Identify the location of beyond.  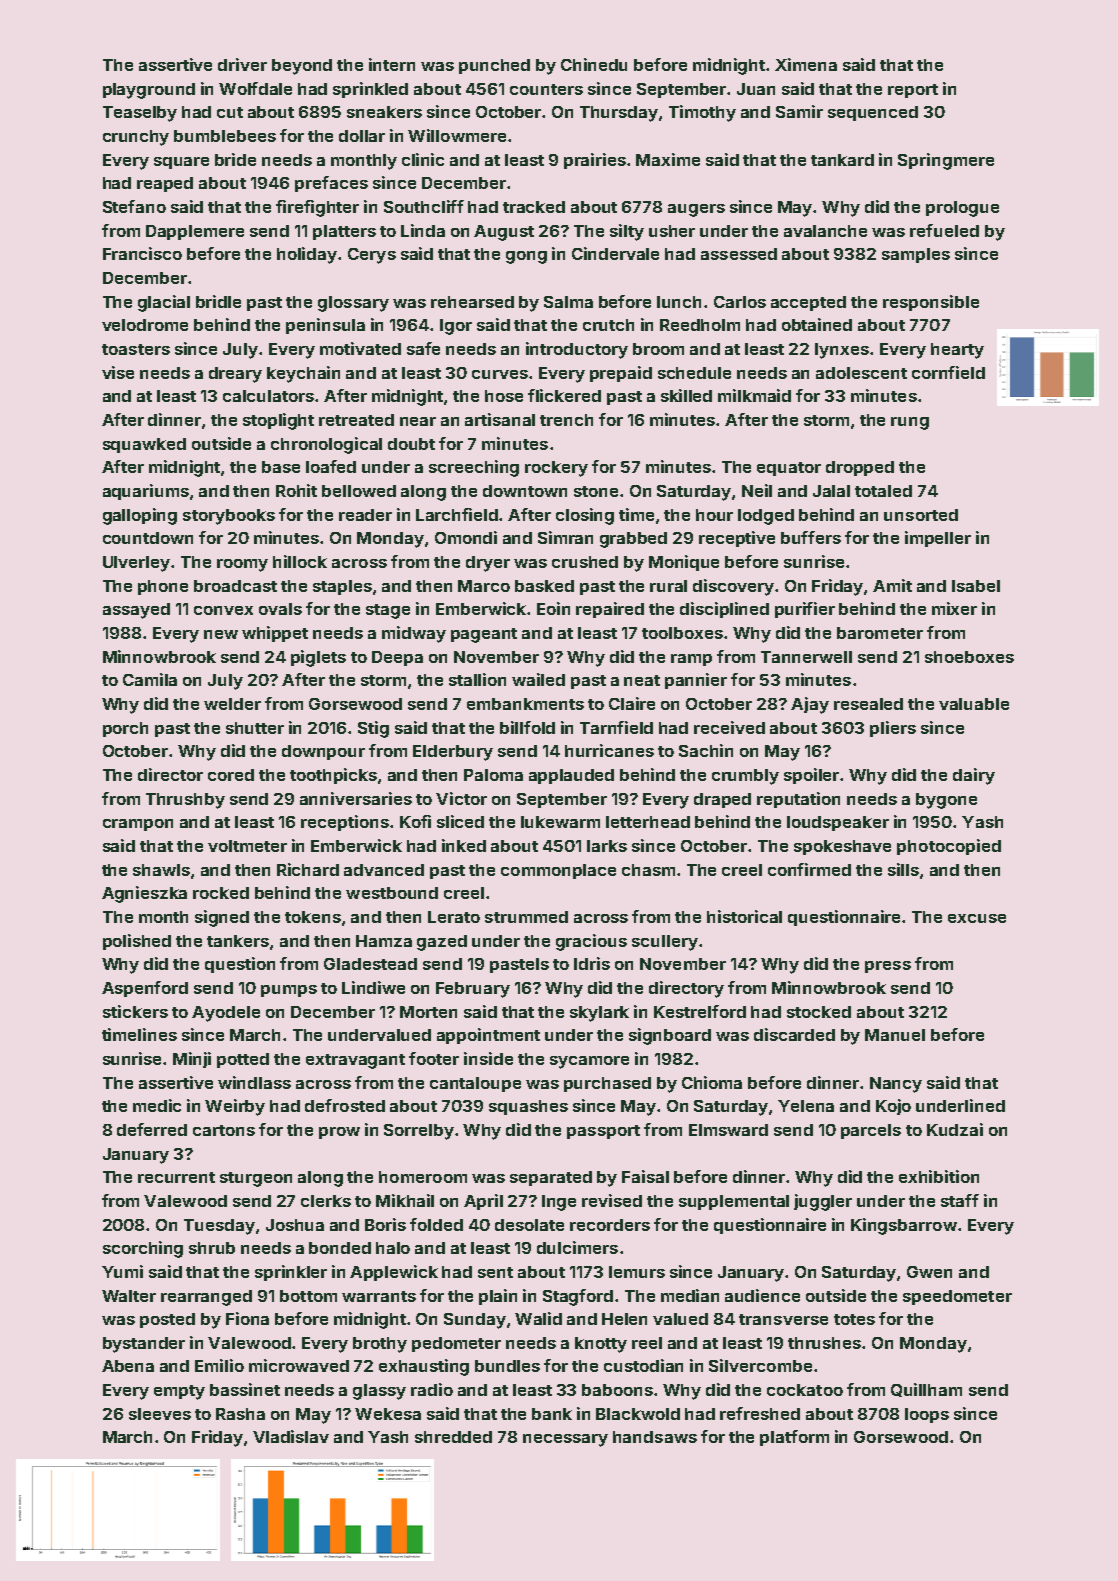
(302, 67).
